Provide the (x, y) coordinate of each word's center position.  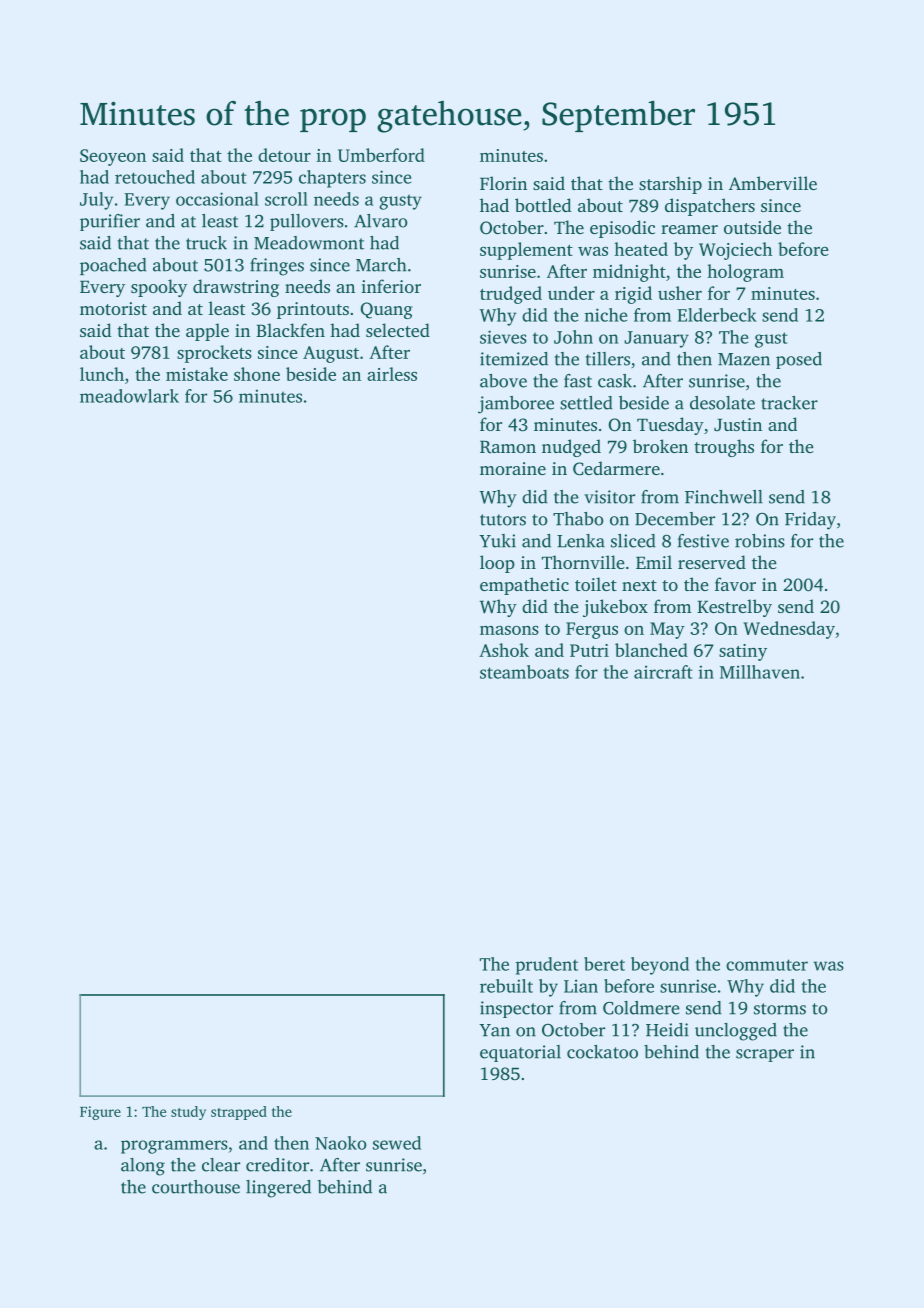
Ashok (504, 650)
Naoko (341, 1143)
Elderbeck (717, 315)
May (667, 630)
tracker (789, 403)
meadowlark (129, 396)
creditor (277, 1165)
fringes (277, 267)
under (571, 293)
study (188, 1113)
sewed (397, 1143)
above (503, 381)
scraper (765, 1055)
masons (509, 630)
